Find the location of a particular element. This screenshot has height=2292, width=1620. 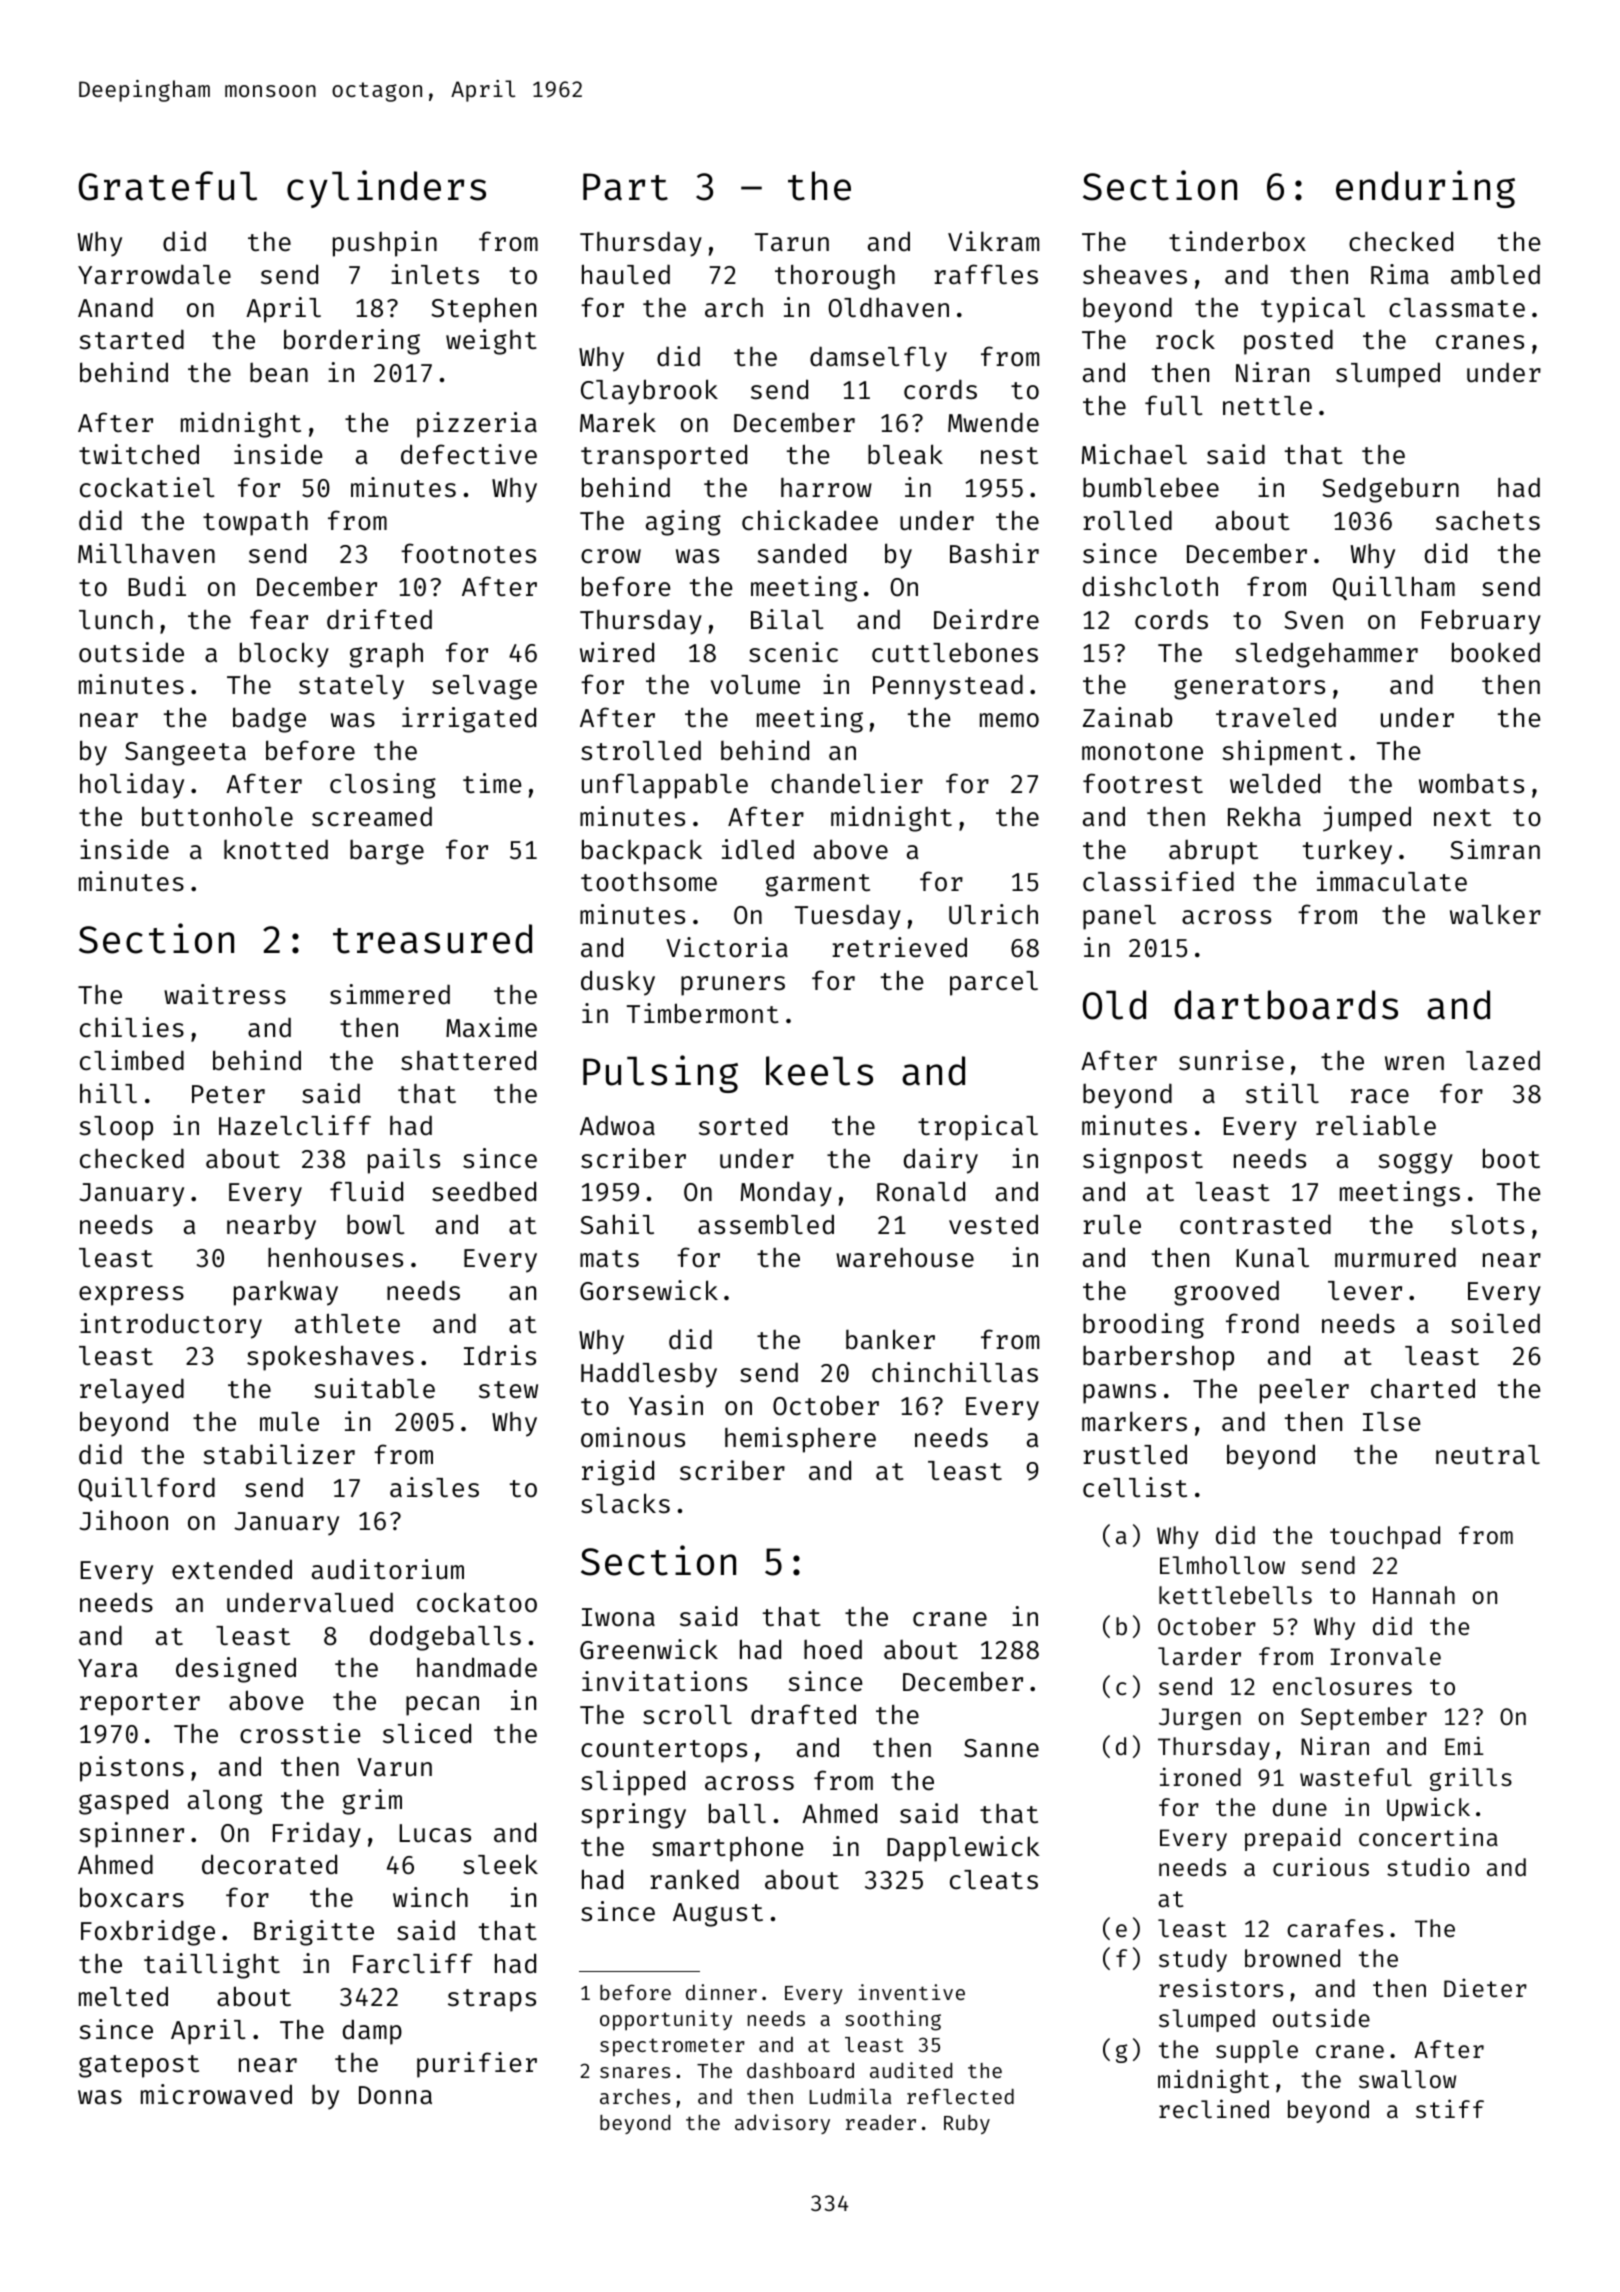

tinderbox is located at coordinates (1237, 241).
